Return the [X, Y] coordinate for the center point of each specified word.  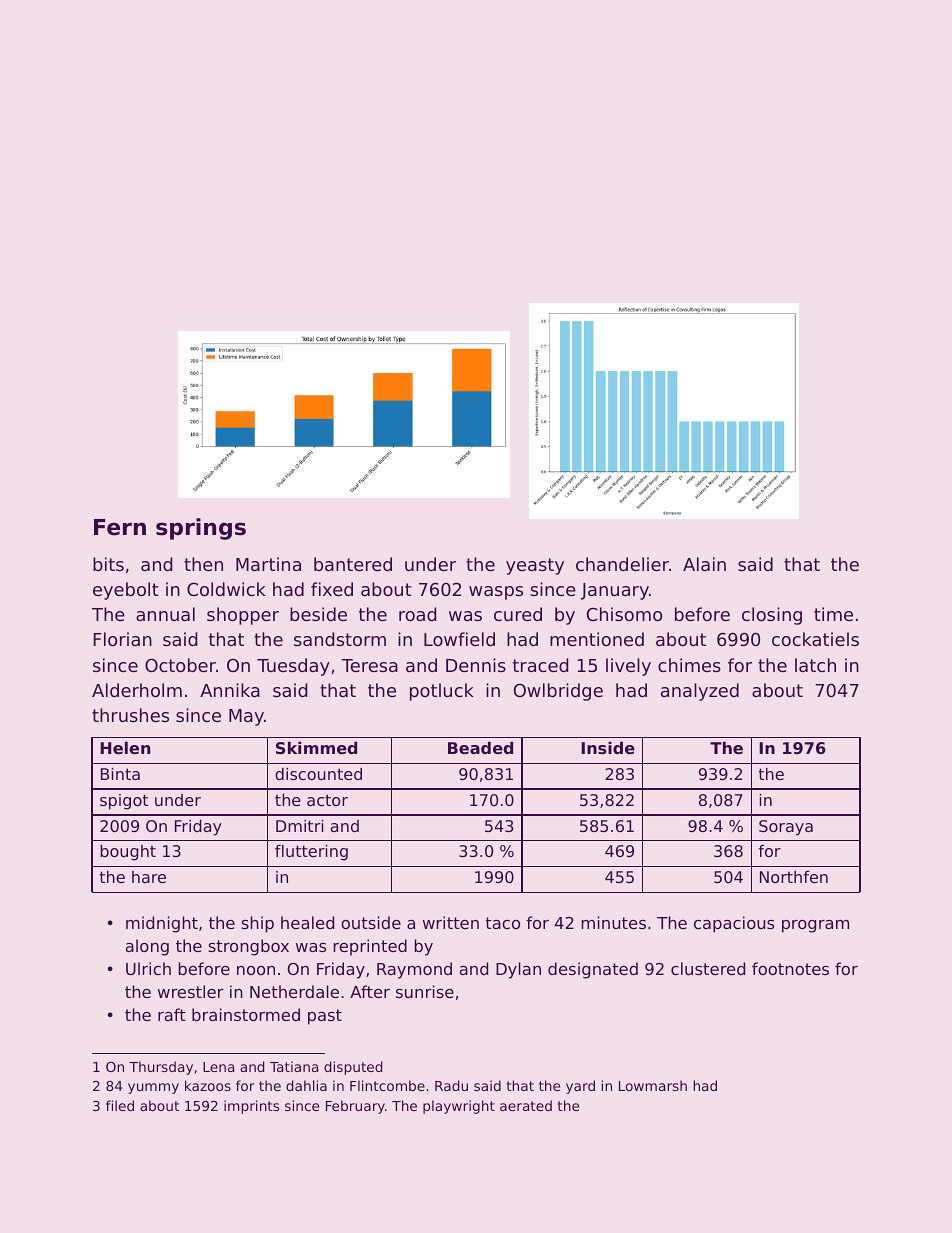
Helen [125, 748]
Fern [120, 527]
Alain [704, 564]
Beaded [480, 748]
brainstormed [246, 1014]
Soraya [786, 828]
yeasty [535, 566]
